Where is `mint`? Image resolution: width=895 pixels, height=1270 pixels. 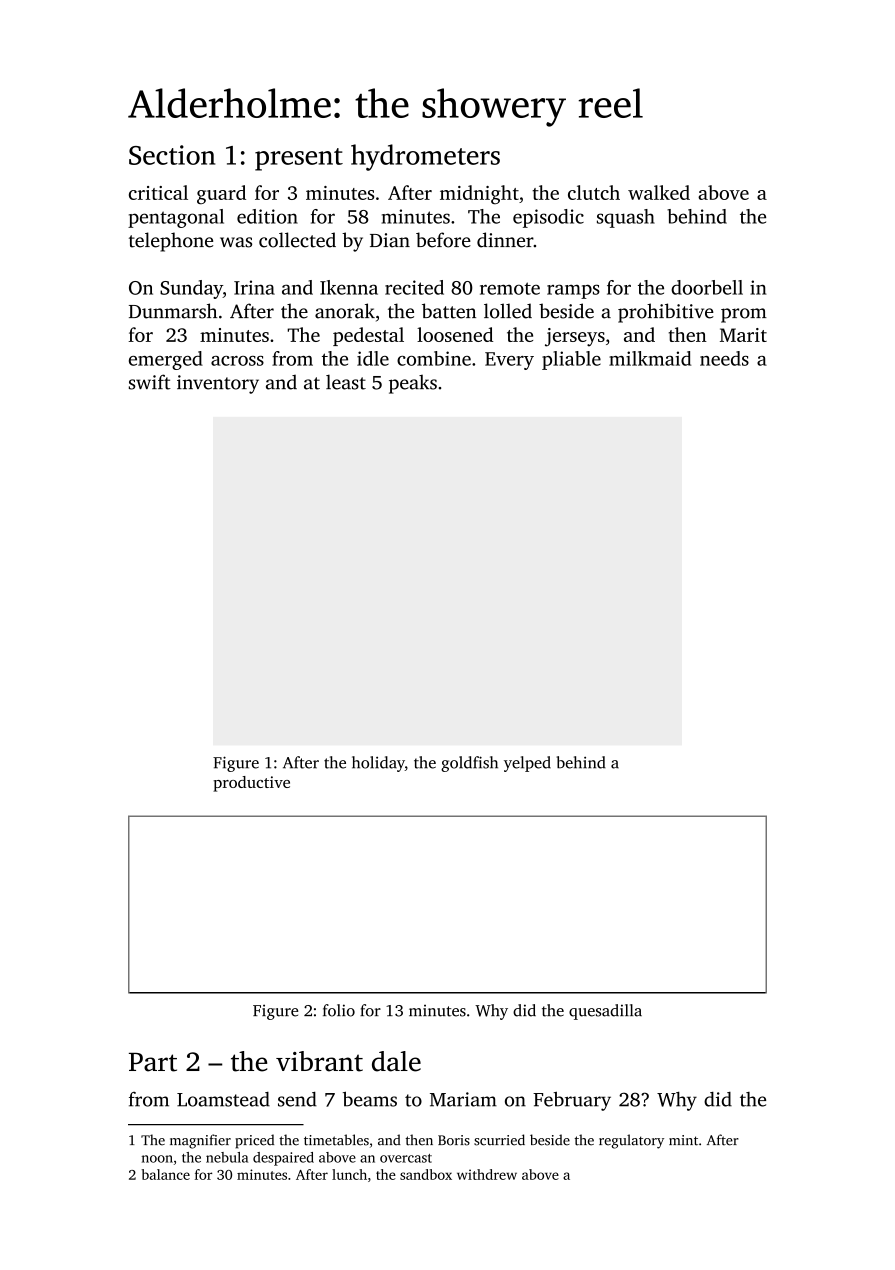
mint is located at coordinates (683, 1140).
